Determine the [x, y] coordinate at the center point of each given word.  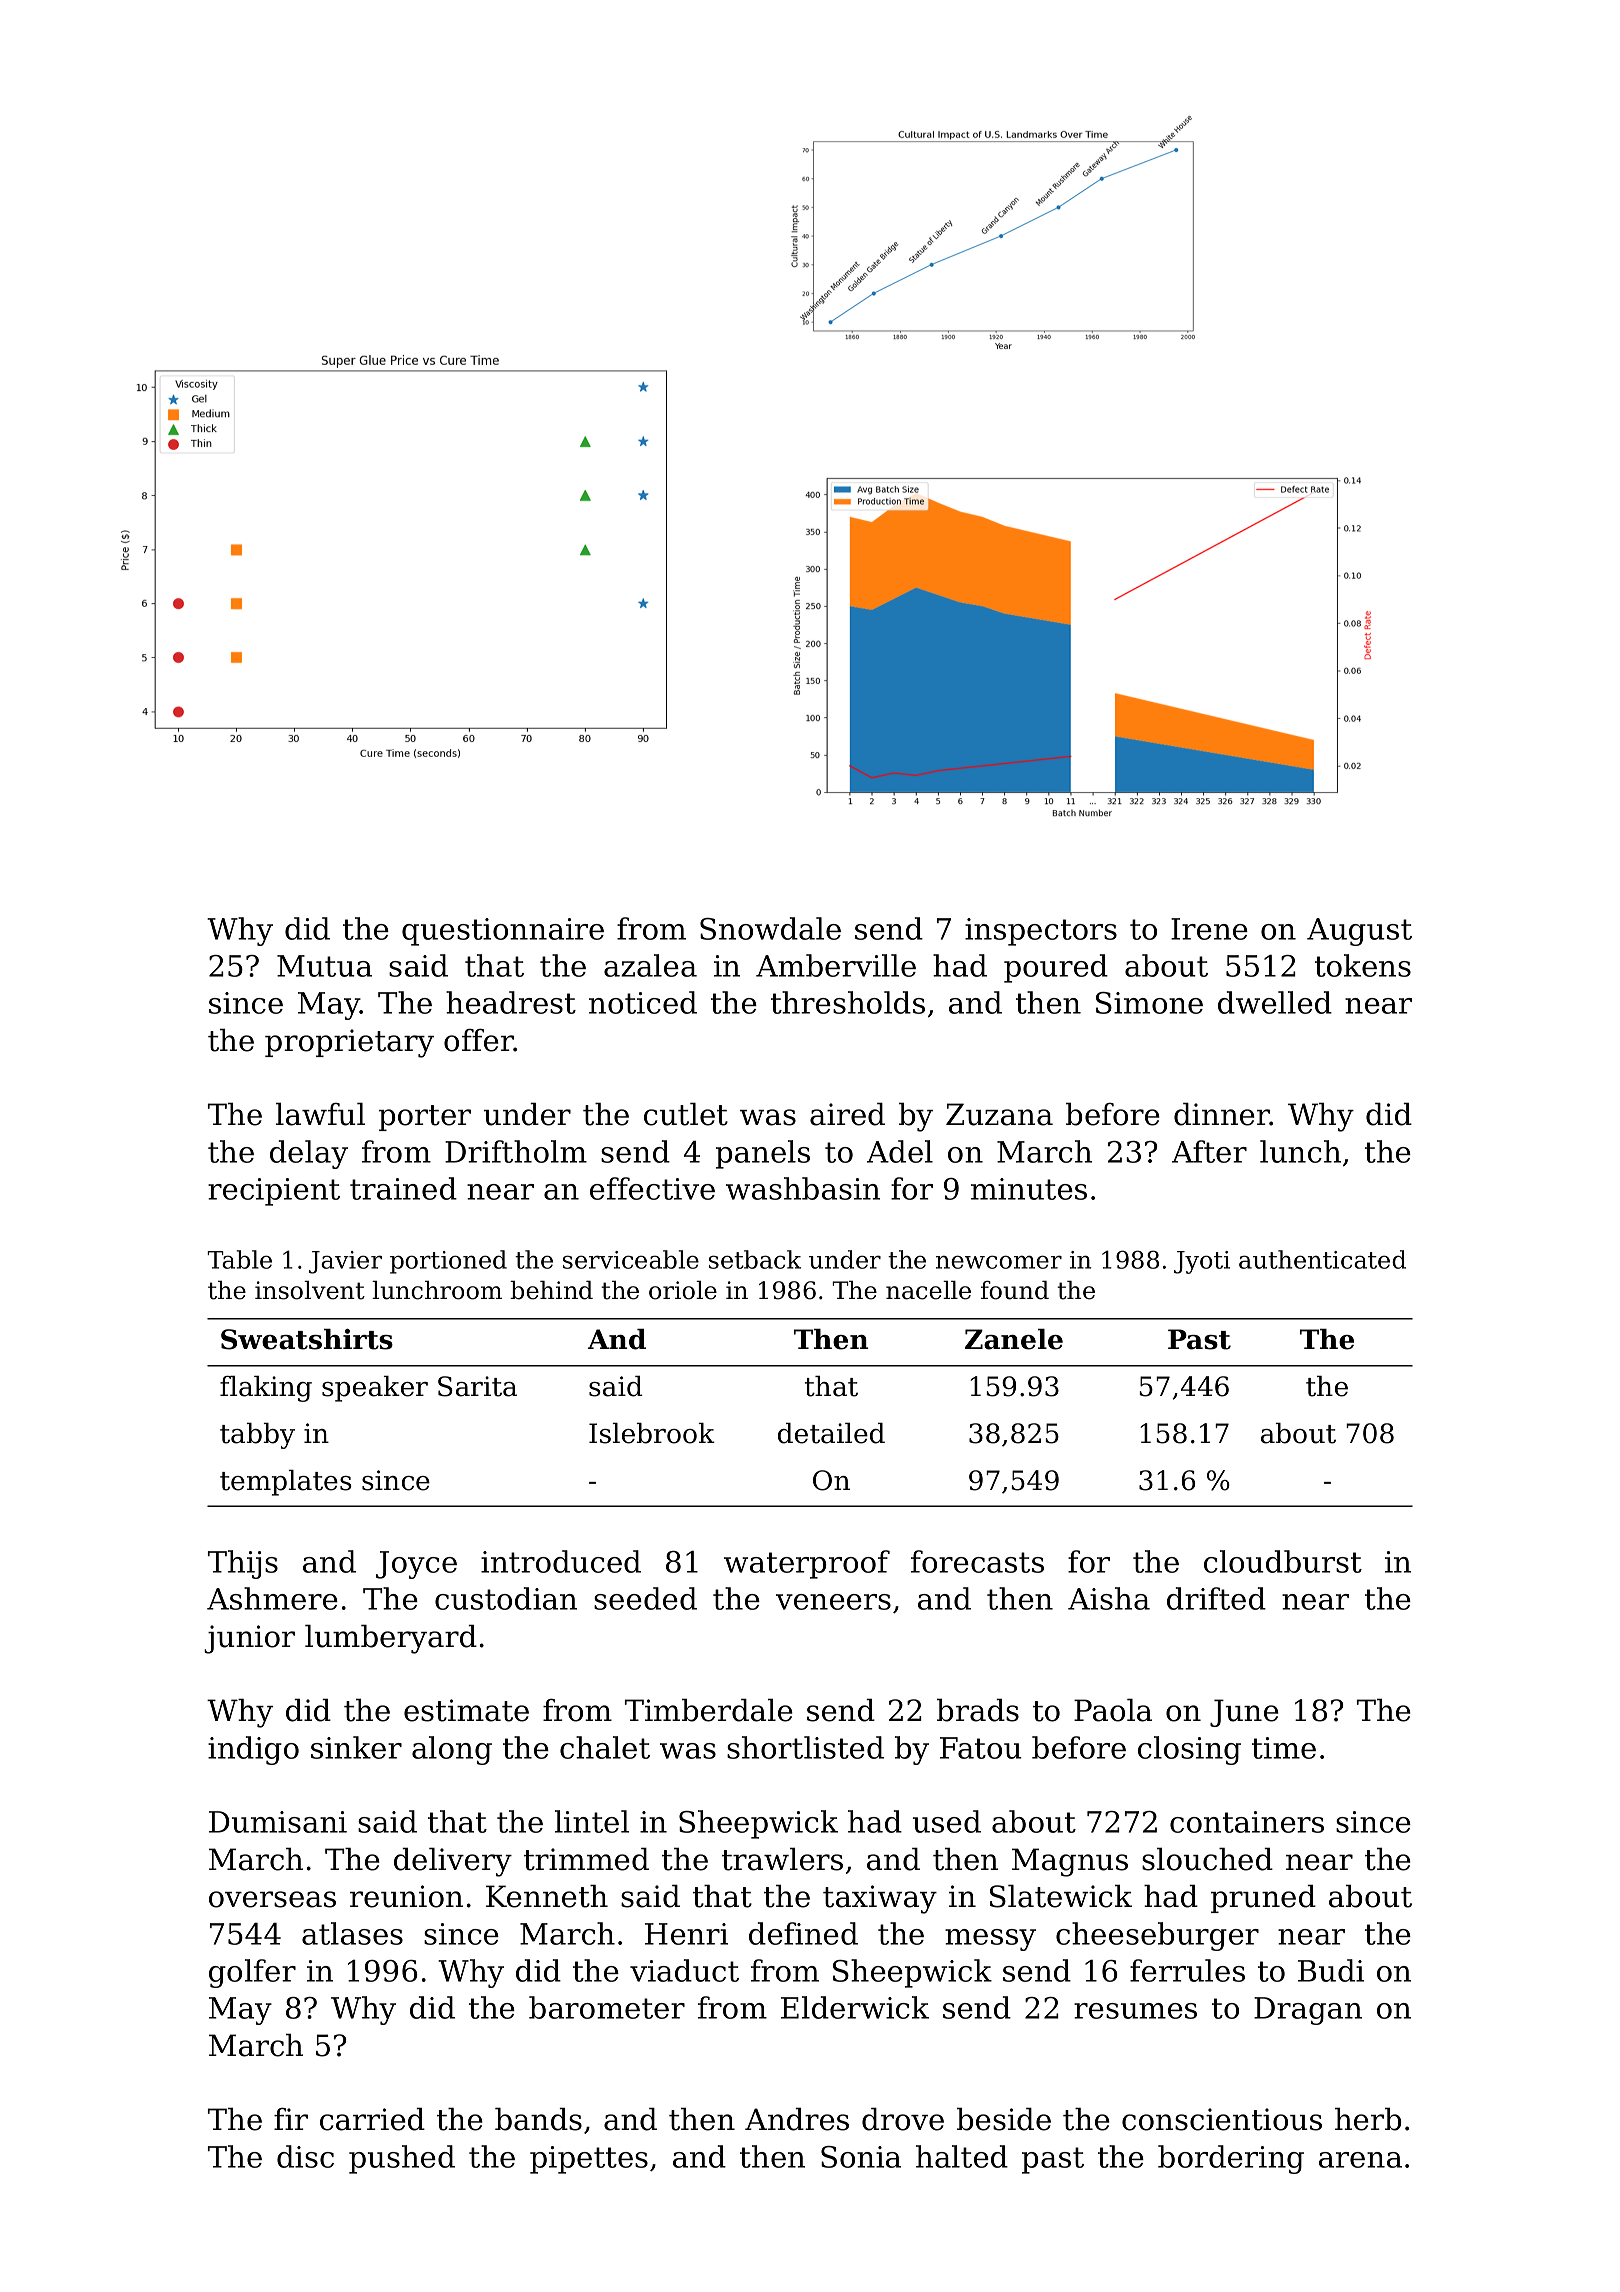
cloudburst [1283, 1561]
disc [305, 2156]
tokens [1363, 965]
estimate [466, 1710]
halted [962, 2156]
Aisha [1109, 1598]
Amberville [836, 965]
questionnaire [503, 932]
